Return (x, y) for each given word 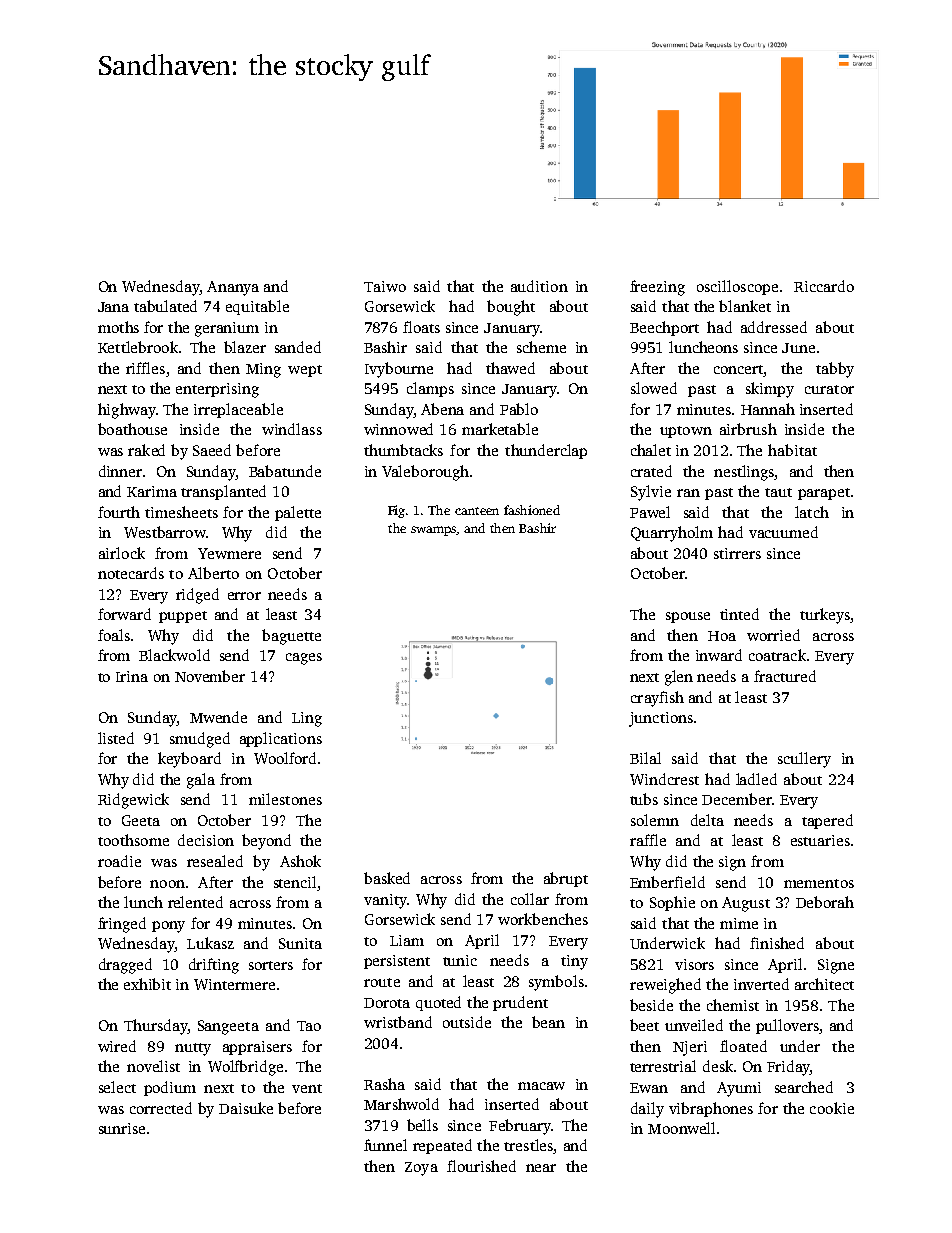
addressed (774, 327)
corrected (161, 1108)
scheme (541, 347)
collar (530, 899)
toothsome (133, 840)
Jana (113, 307)
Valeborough (425, 473)
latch (812, 512)
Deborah (825, 902)
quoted (438, 1003)
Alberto (213, 573)
